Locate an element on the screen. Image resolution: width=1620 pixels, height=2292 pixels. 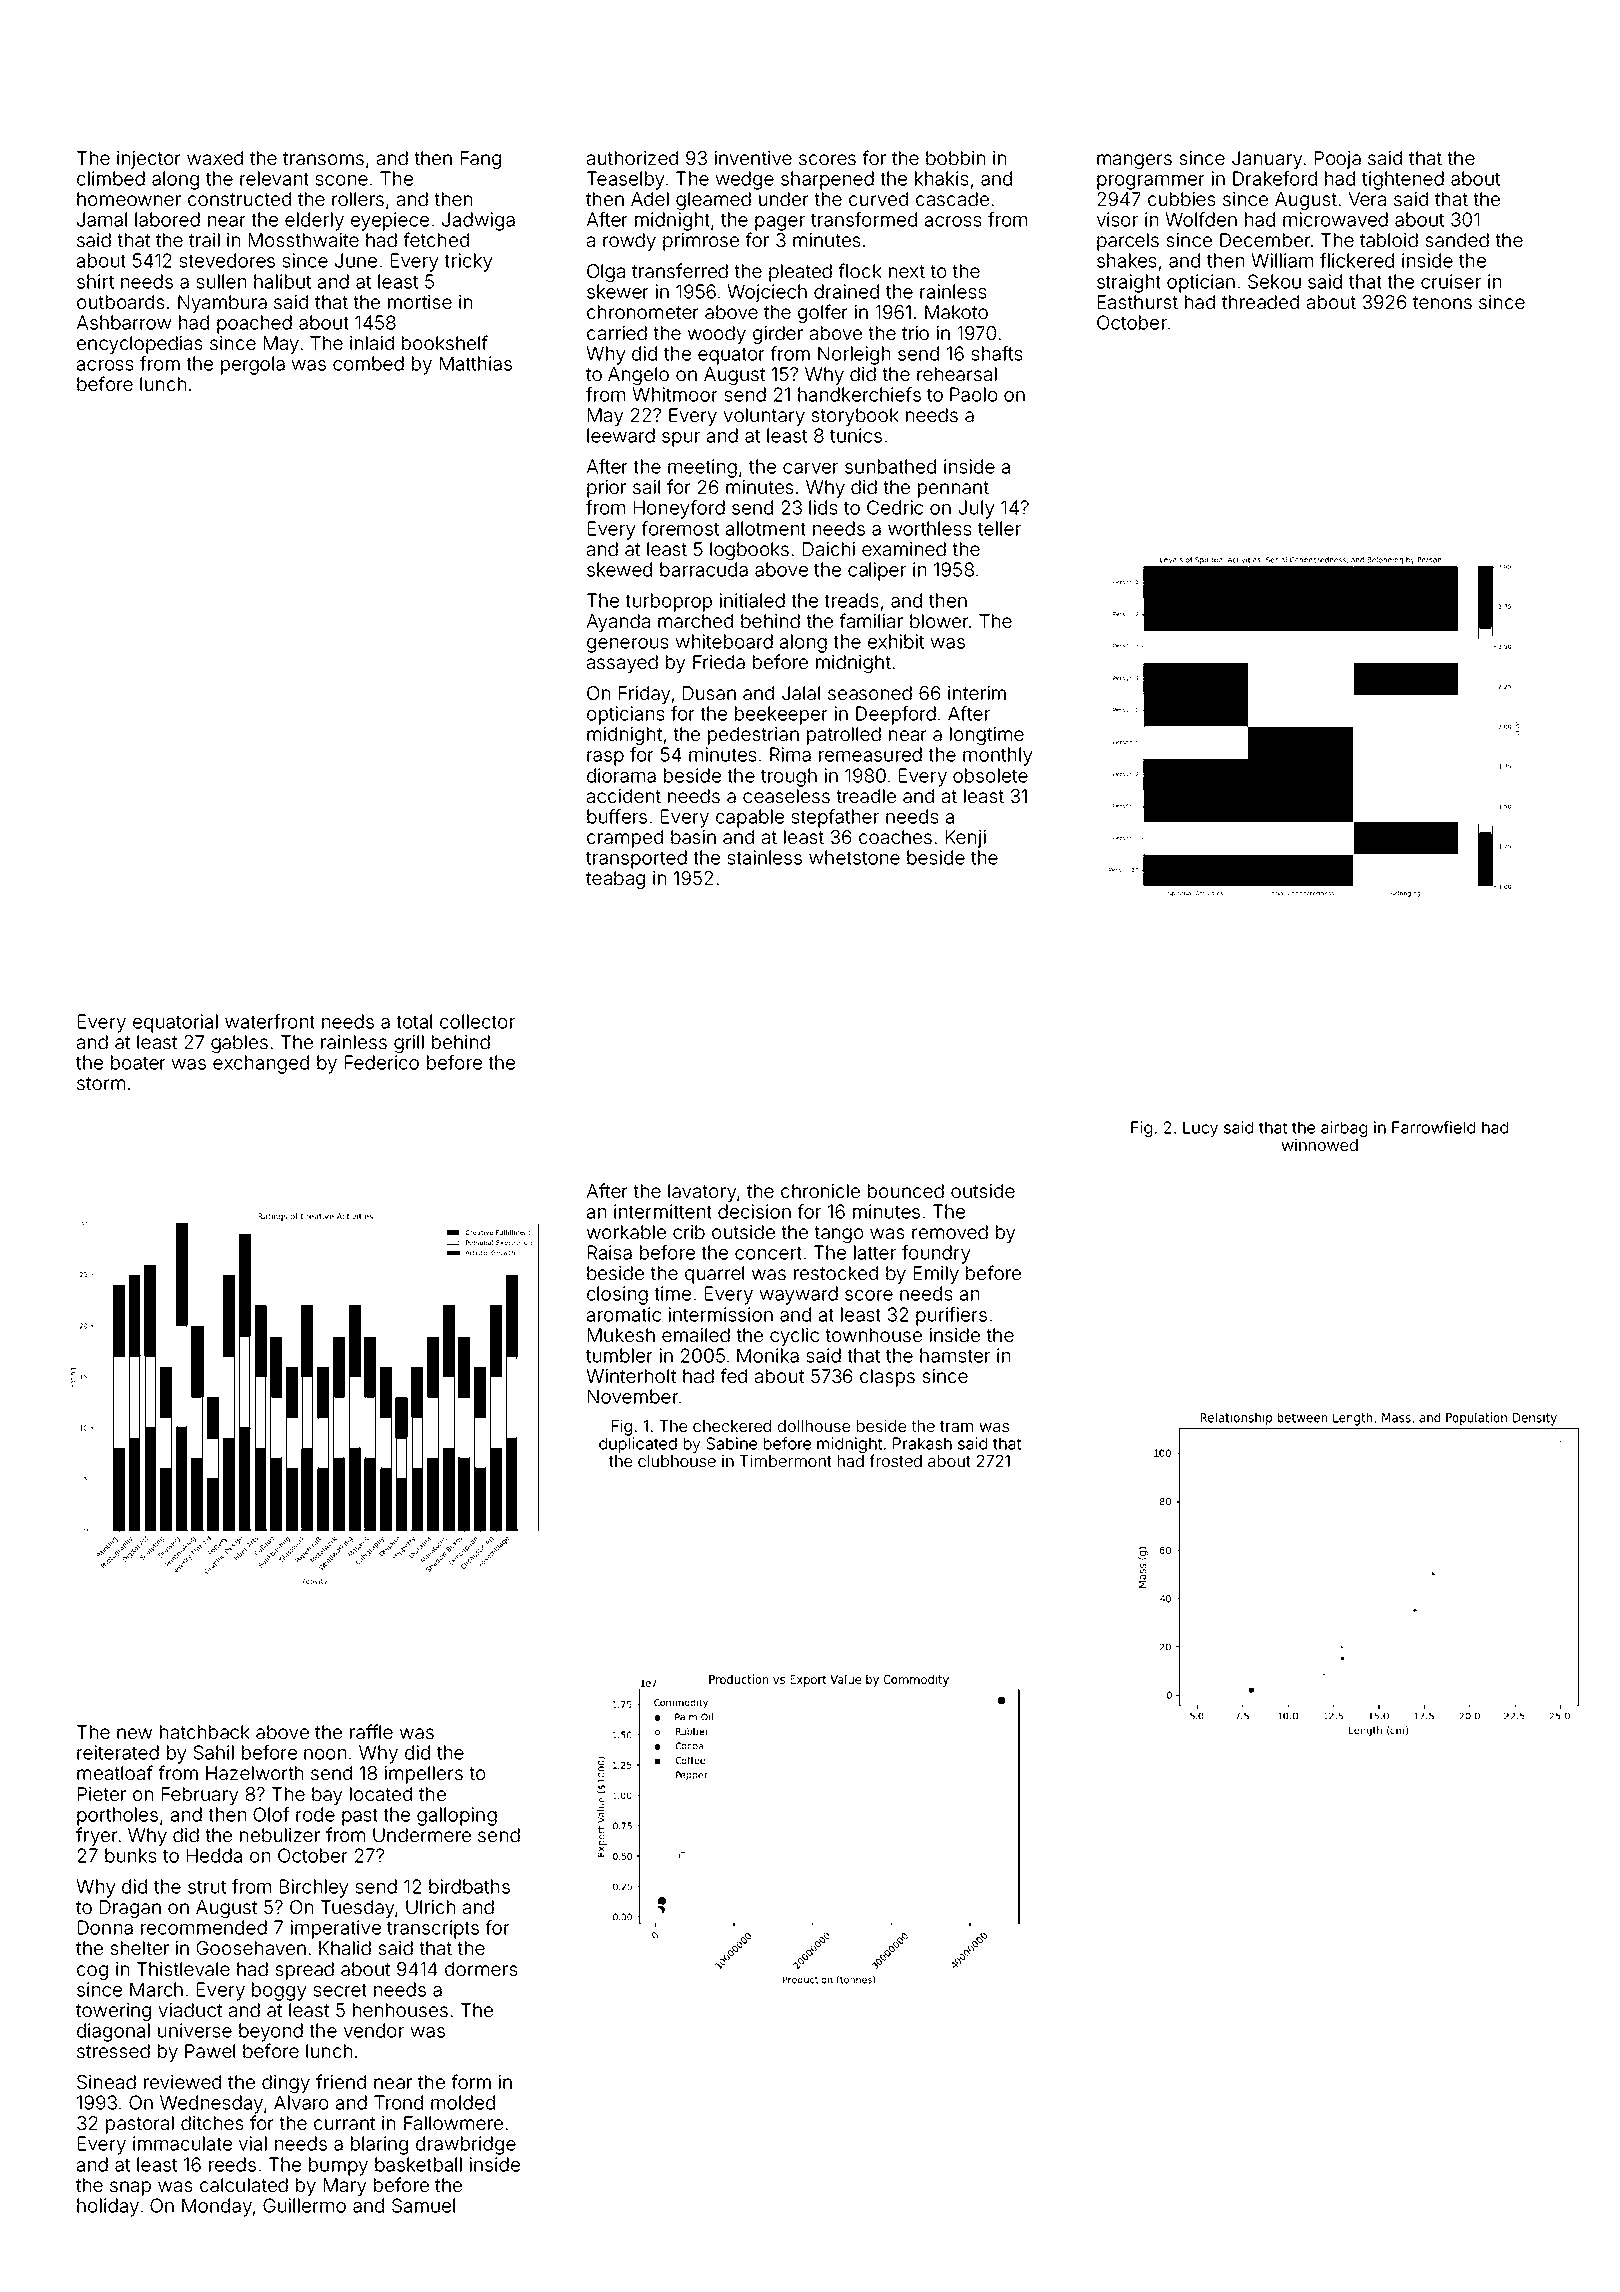
tram is located at coordinates (956, 1426).
